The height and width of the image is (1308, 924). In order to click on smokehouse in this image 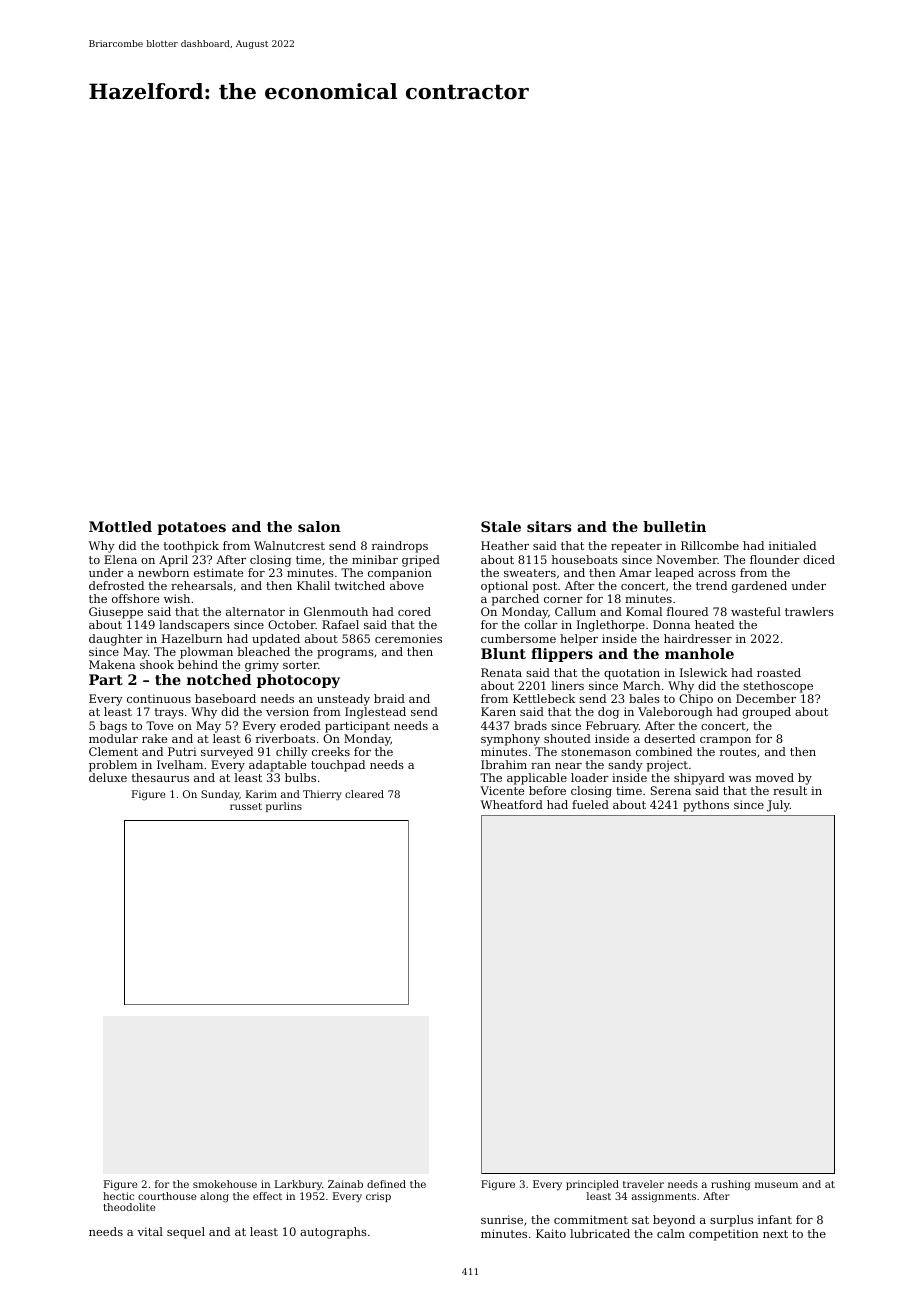, I will do `click(225, 1184)`.
